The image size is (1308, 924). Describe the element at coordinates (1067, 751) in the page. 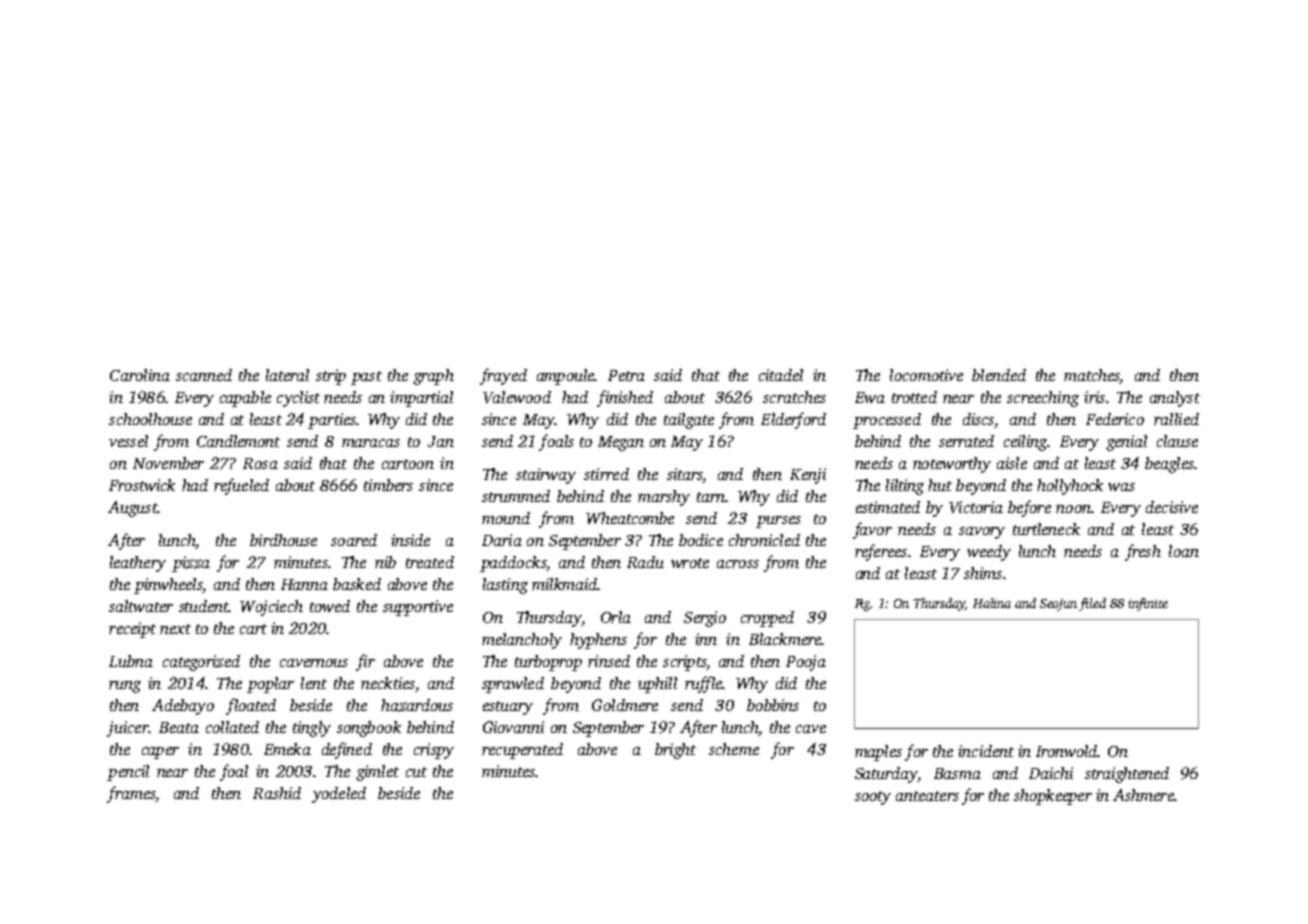

I see `Ironwold` at that location.
